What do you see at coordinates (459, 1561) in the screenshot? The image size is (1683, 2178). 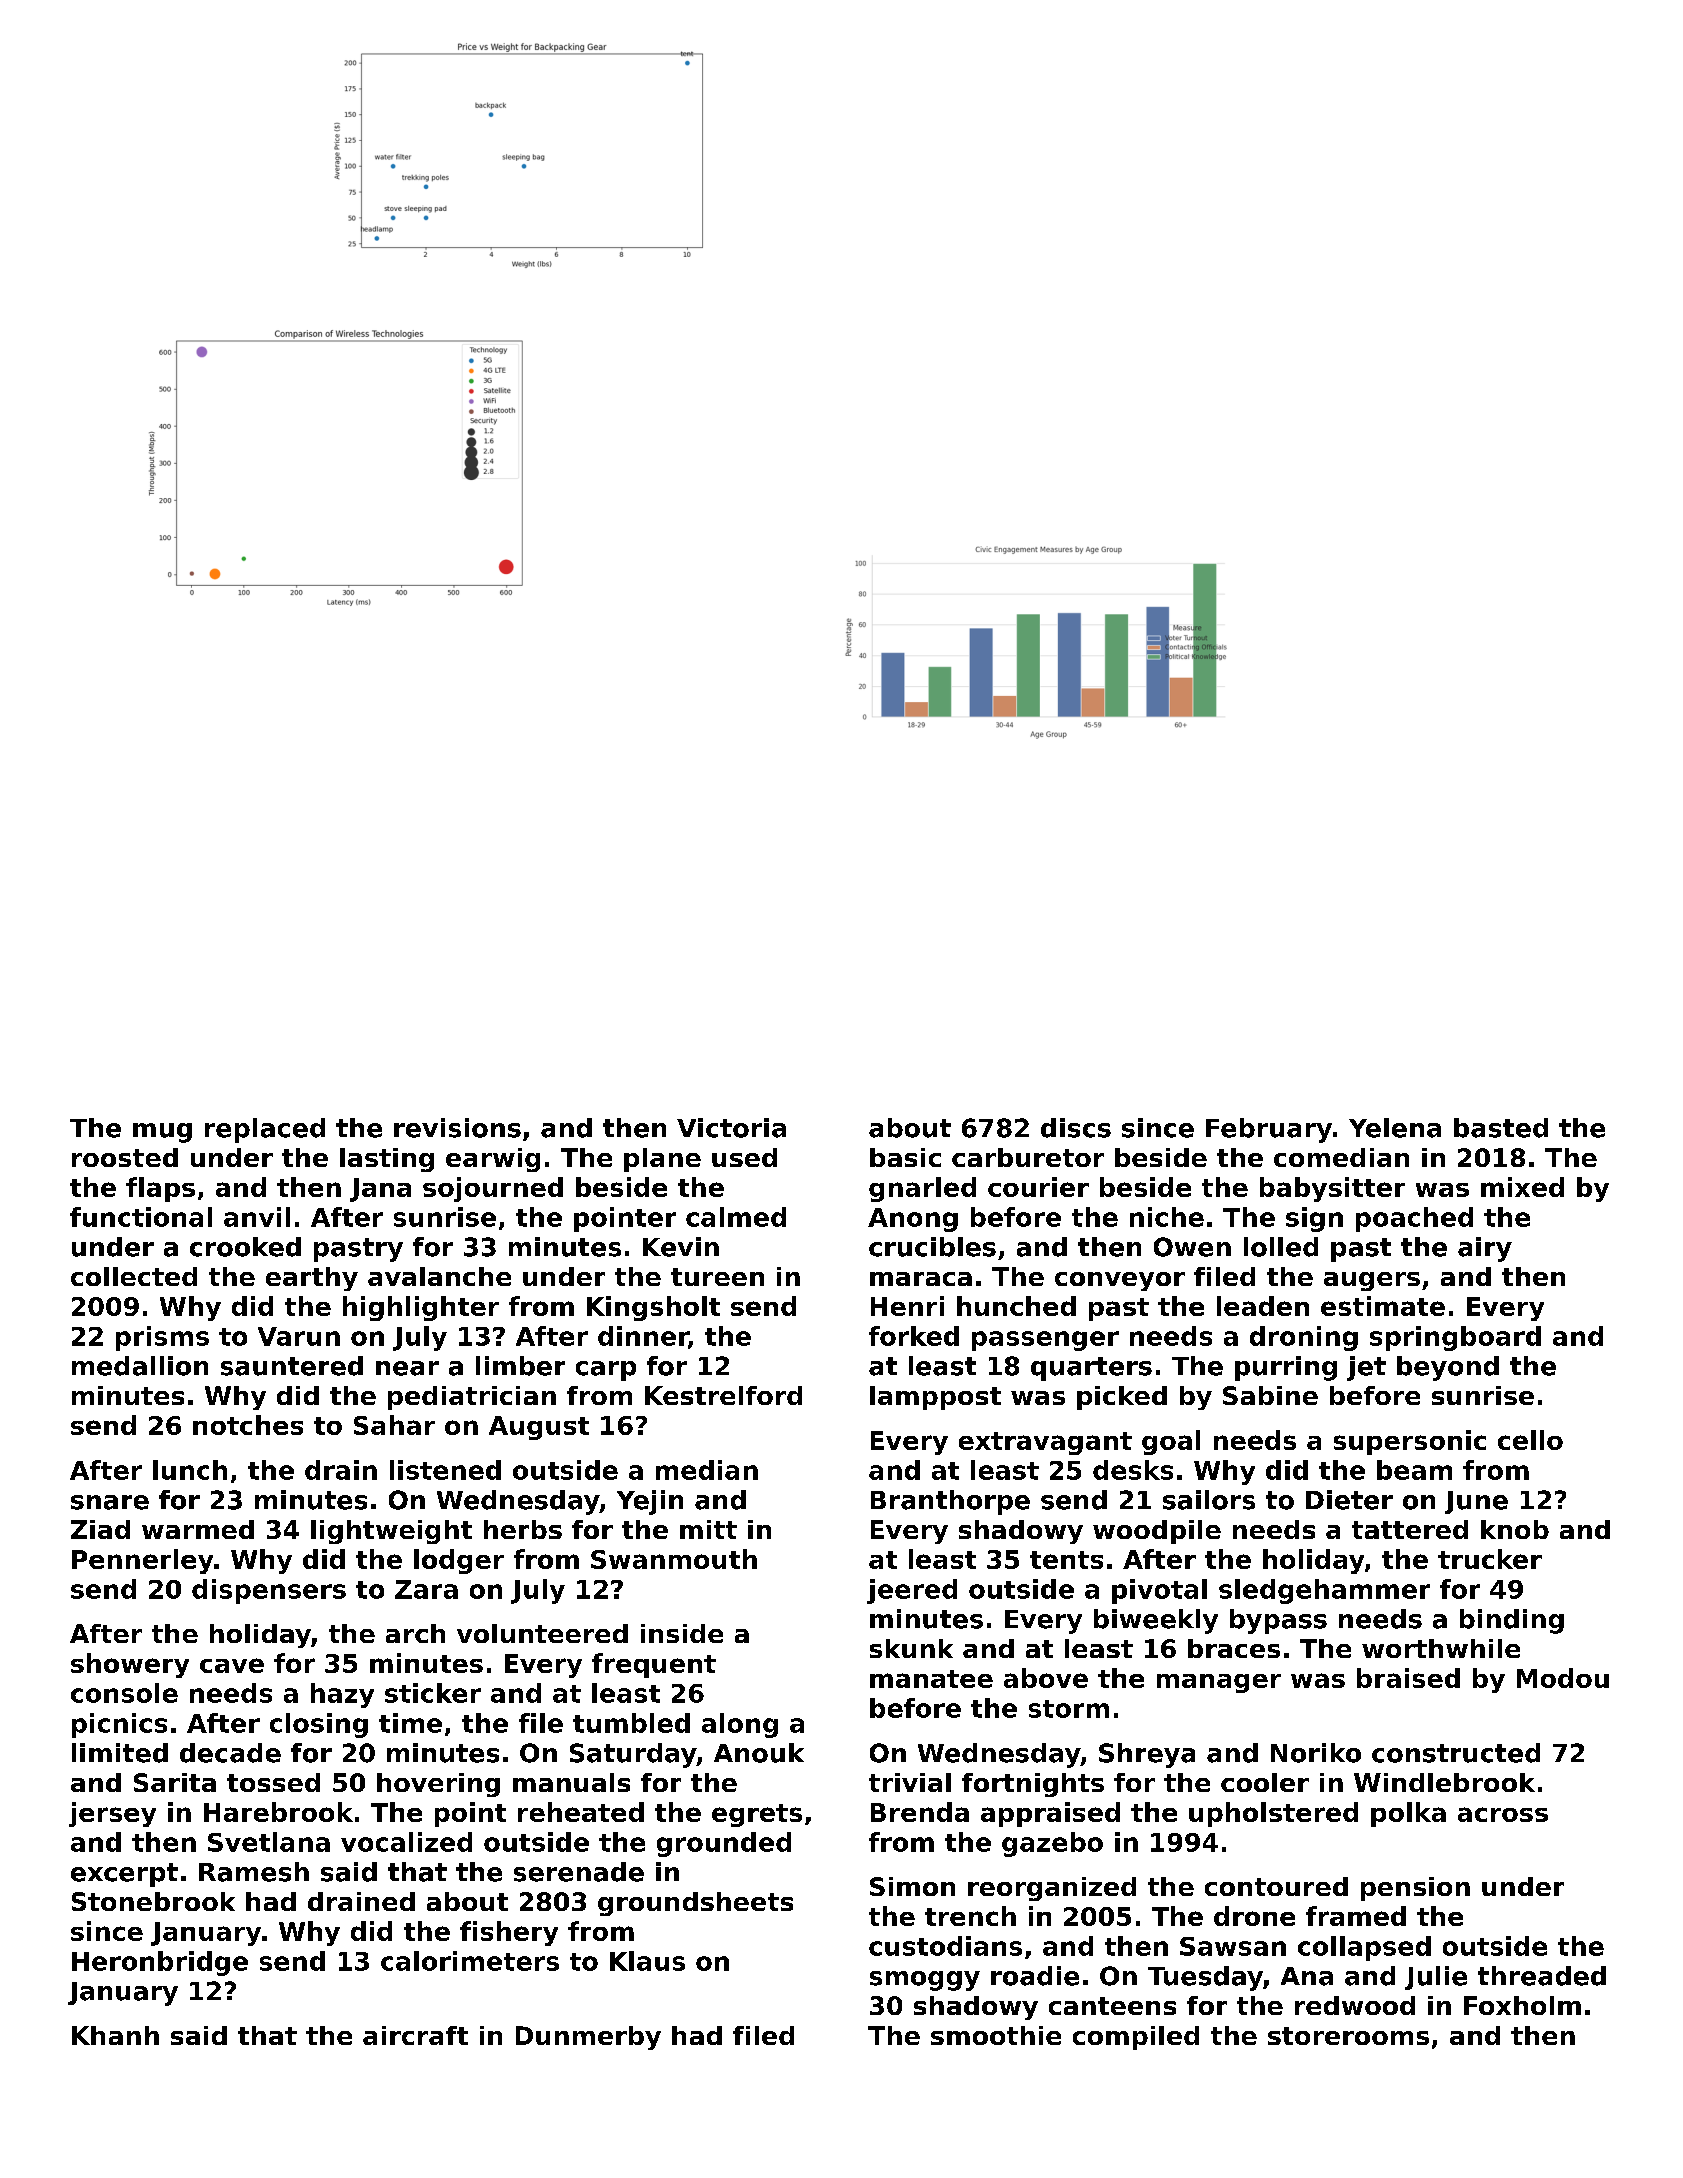 I see `lodger` at bounding box center [459, 1561].
